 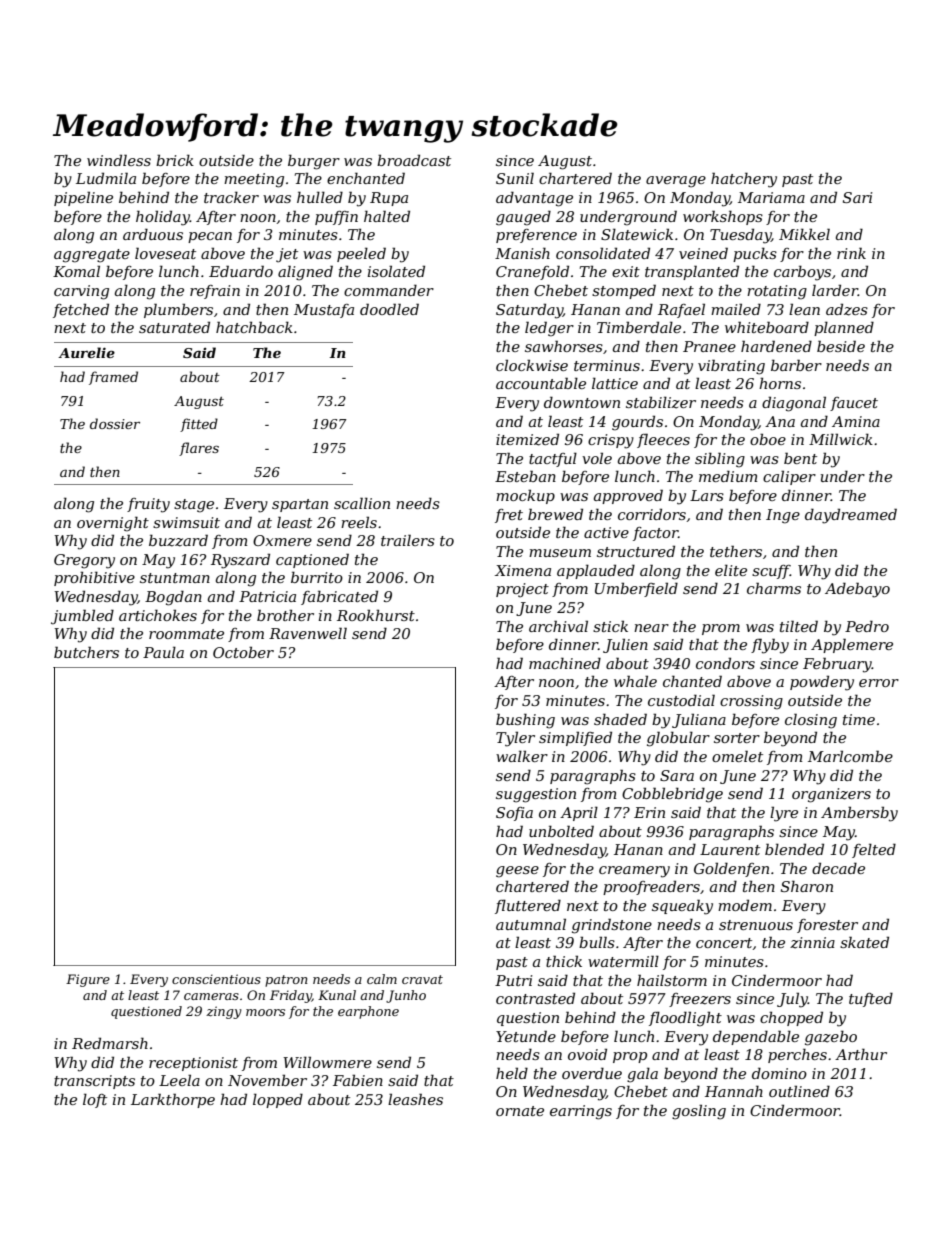 I want to click on carboys, so click(x=802, y=273).
